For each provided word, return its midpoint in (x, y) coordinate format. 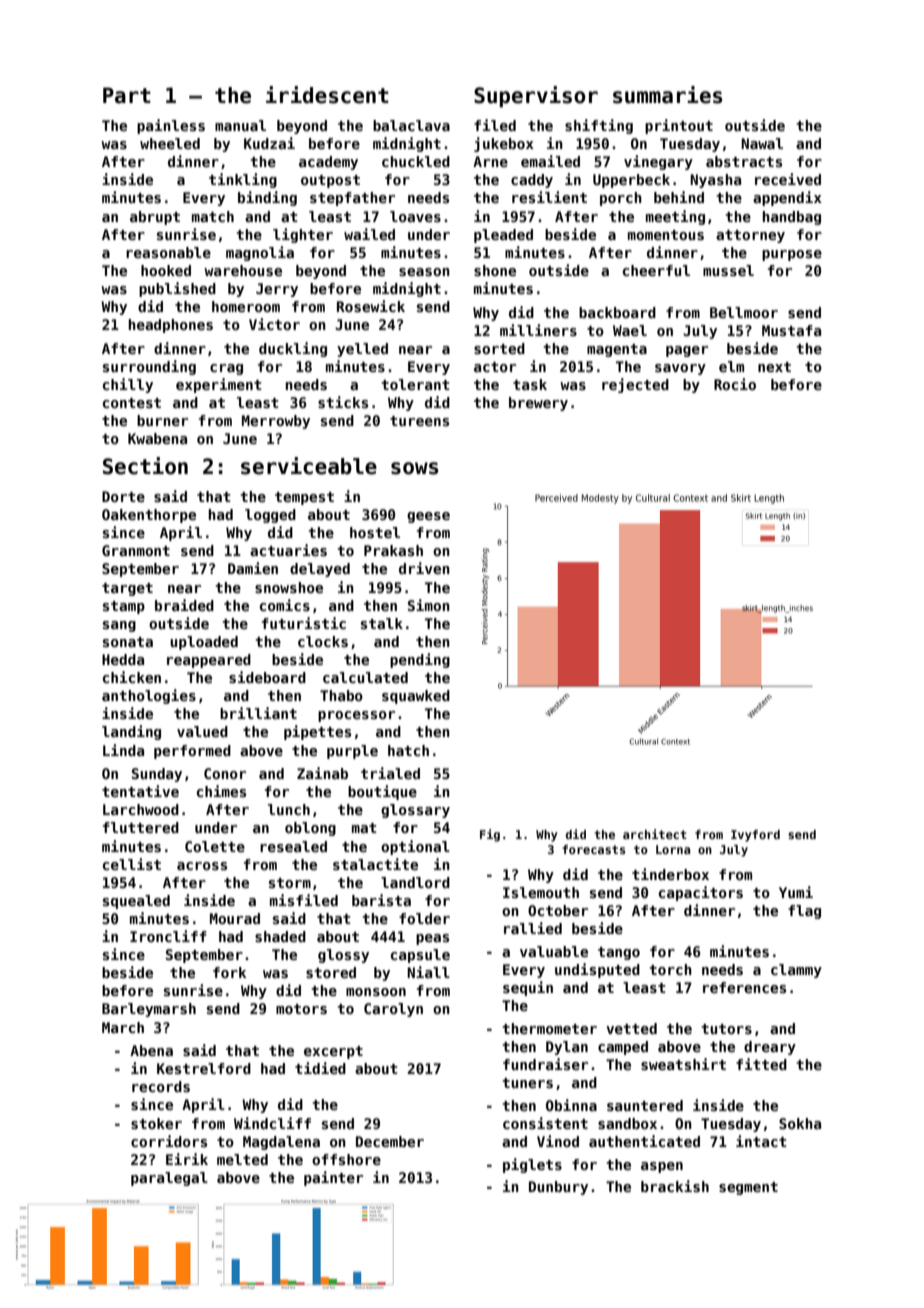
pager (687, 351)
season (424, 272)
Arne (490, 161)
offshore (346, 1159)
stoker (156, 1123)
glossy (343, 956)
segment (748, 1188)
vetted (631, 1028)
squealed (136, 902)
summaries (668, 95)
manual (240, 125)
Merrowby (276, 422)
